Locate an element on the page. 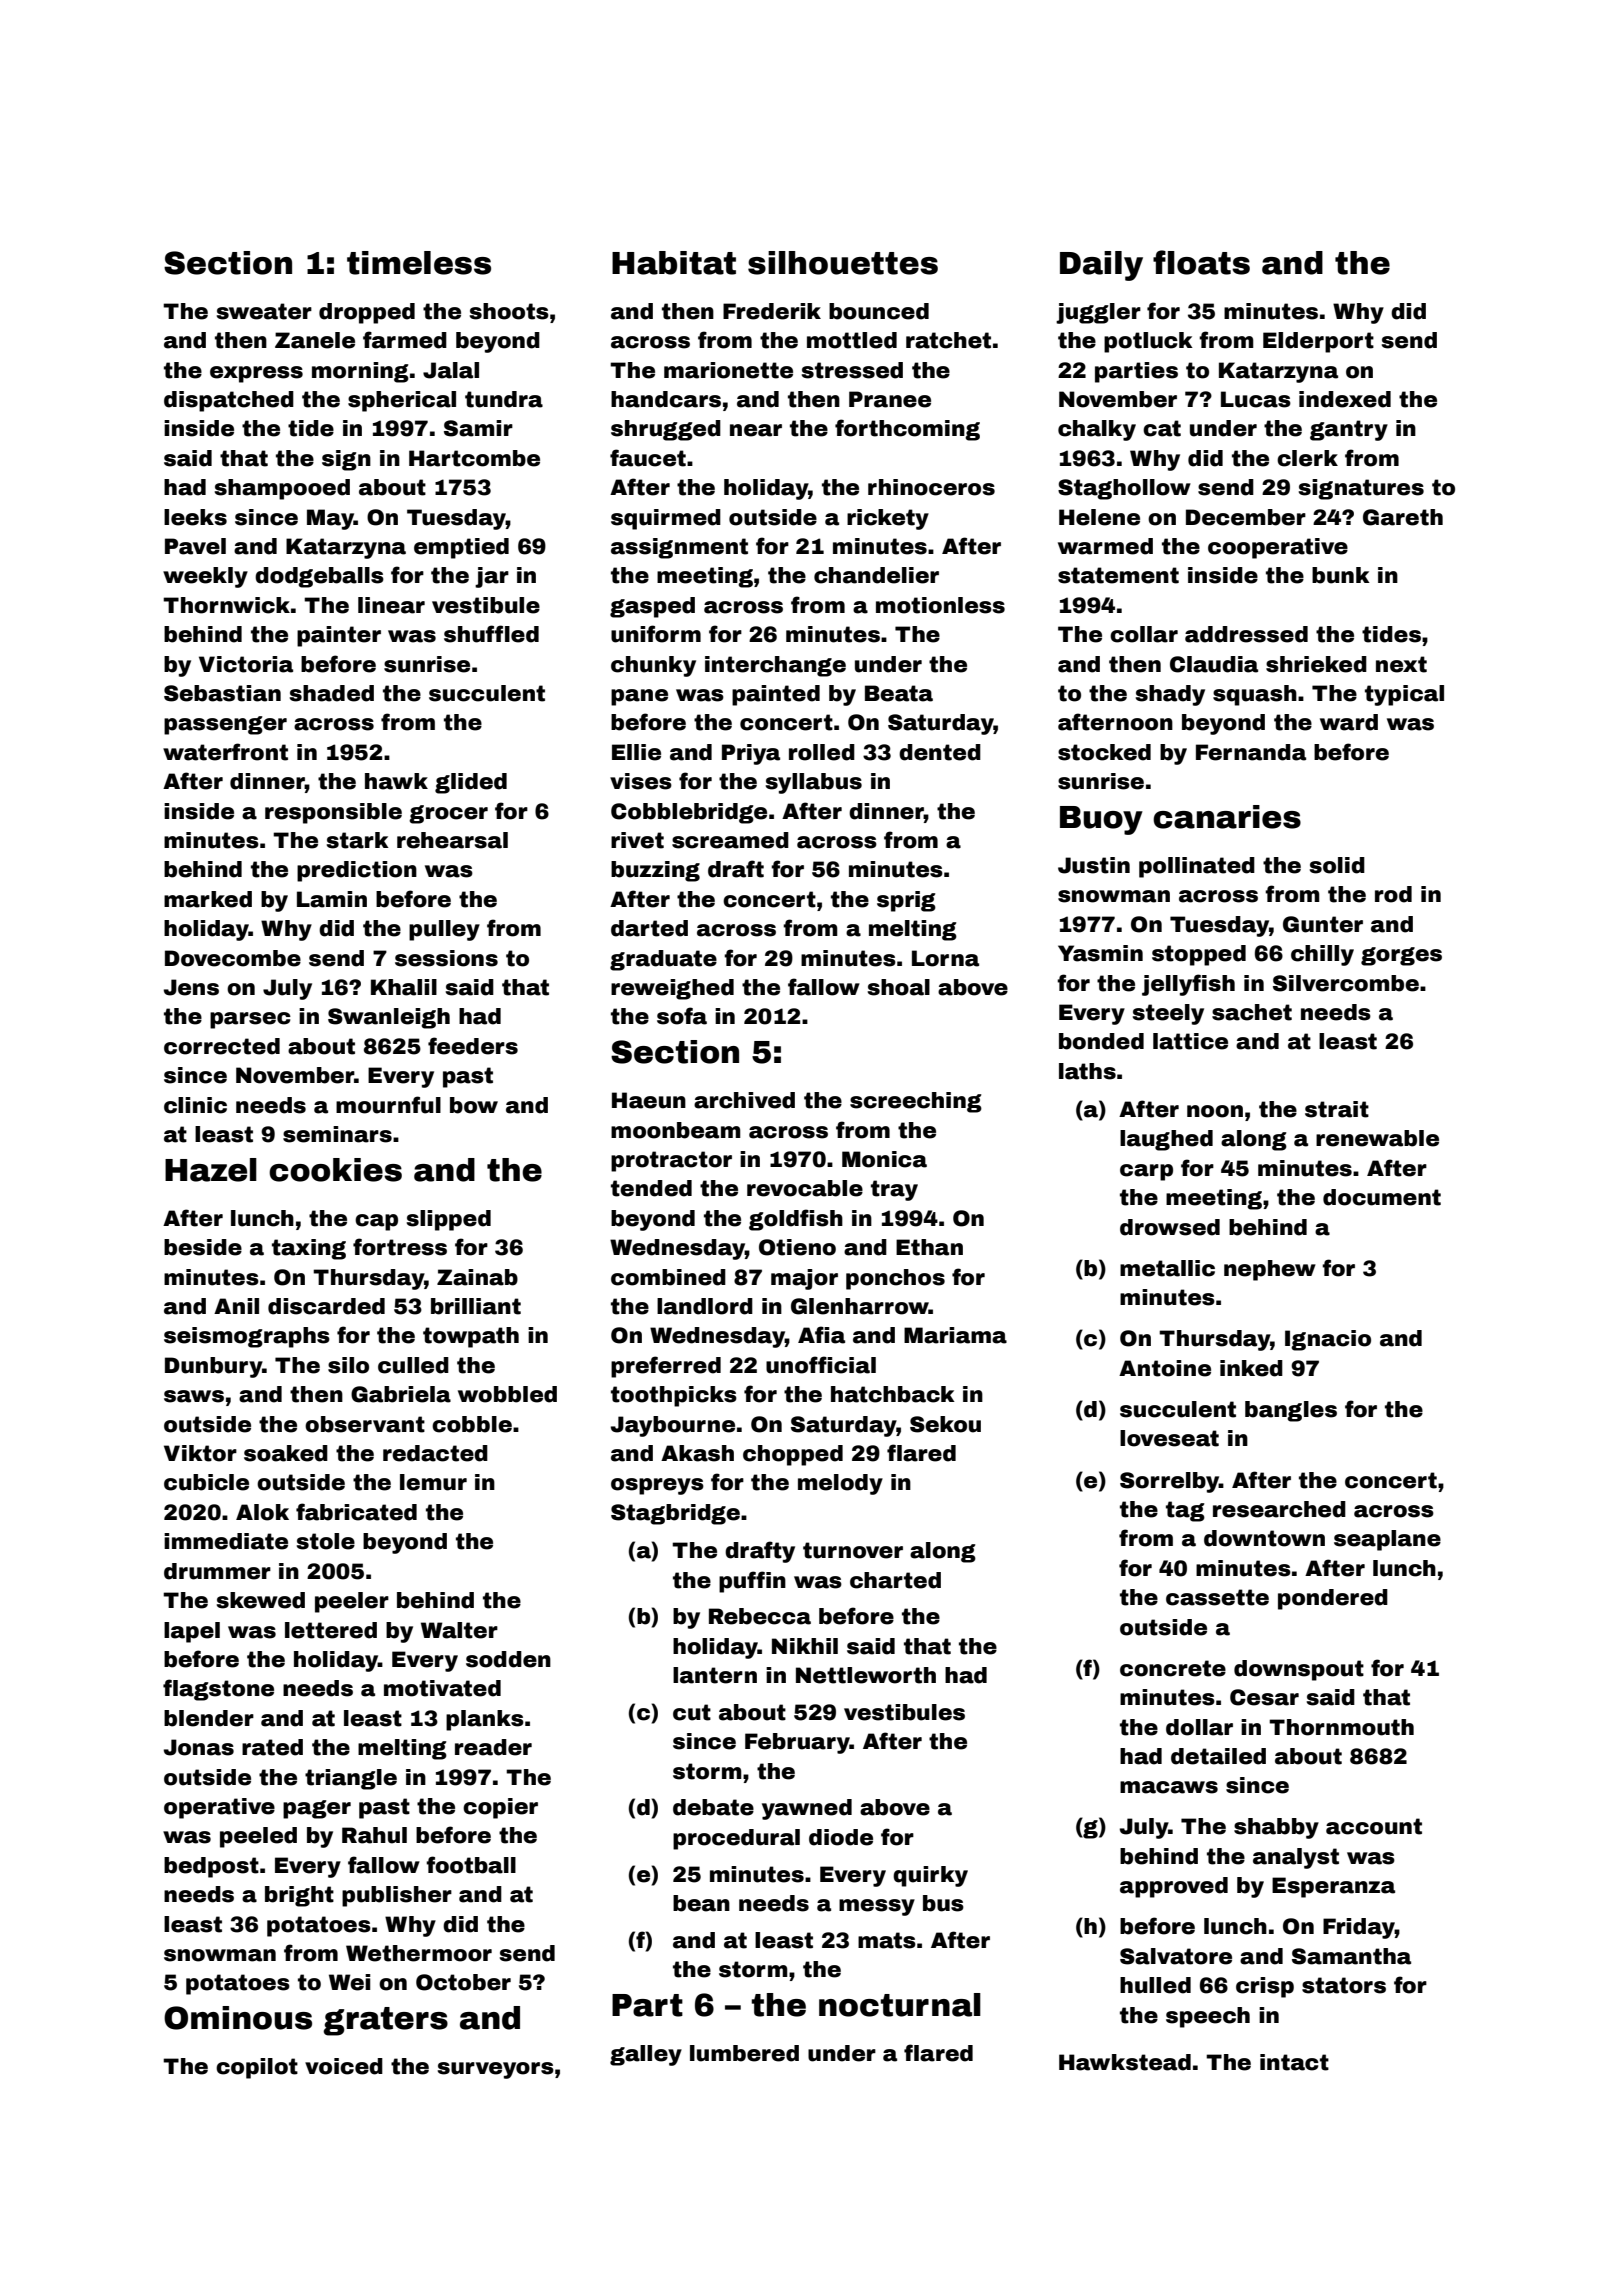 Image resolution: width=1620 pixels, height=2292 pixels. emptied is located at coordinates (461, 548).
